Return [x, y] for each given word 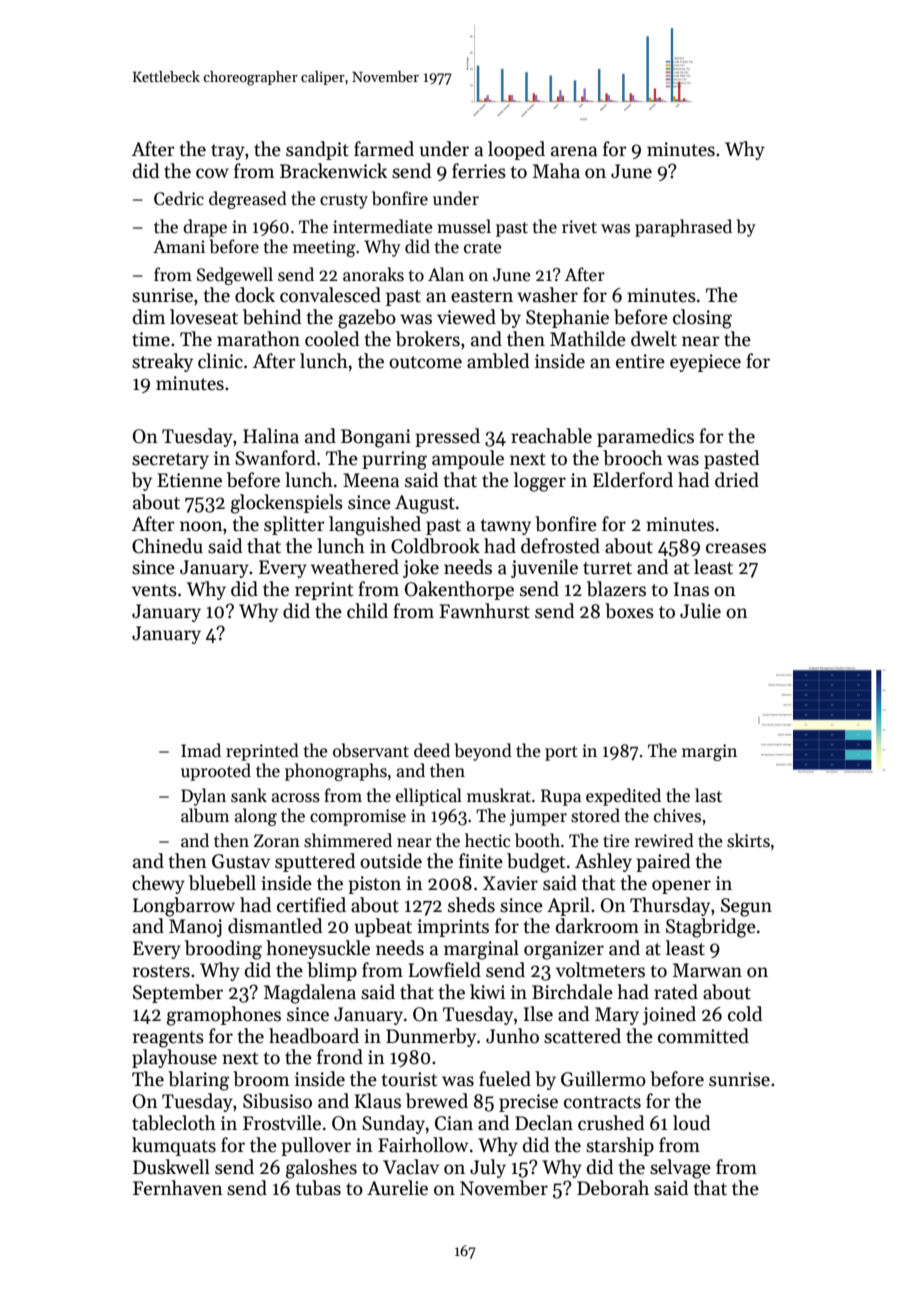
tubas [318, 1188]
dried [737, 480]
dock [255, 295]
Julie [700, 611]
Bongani [376, 438]
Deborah [613, 1188]
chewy [158, 884]
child [367, 611]
